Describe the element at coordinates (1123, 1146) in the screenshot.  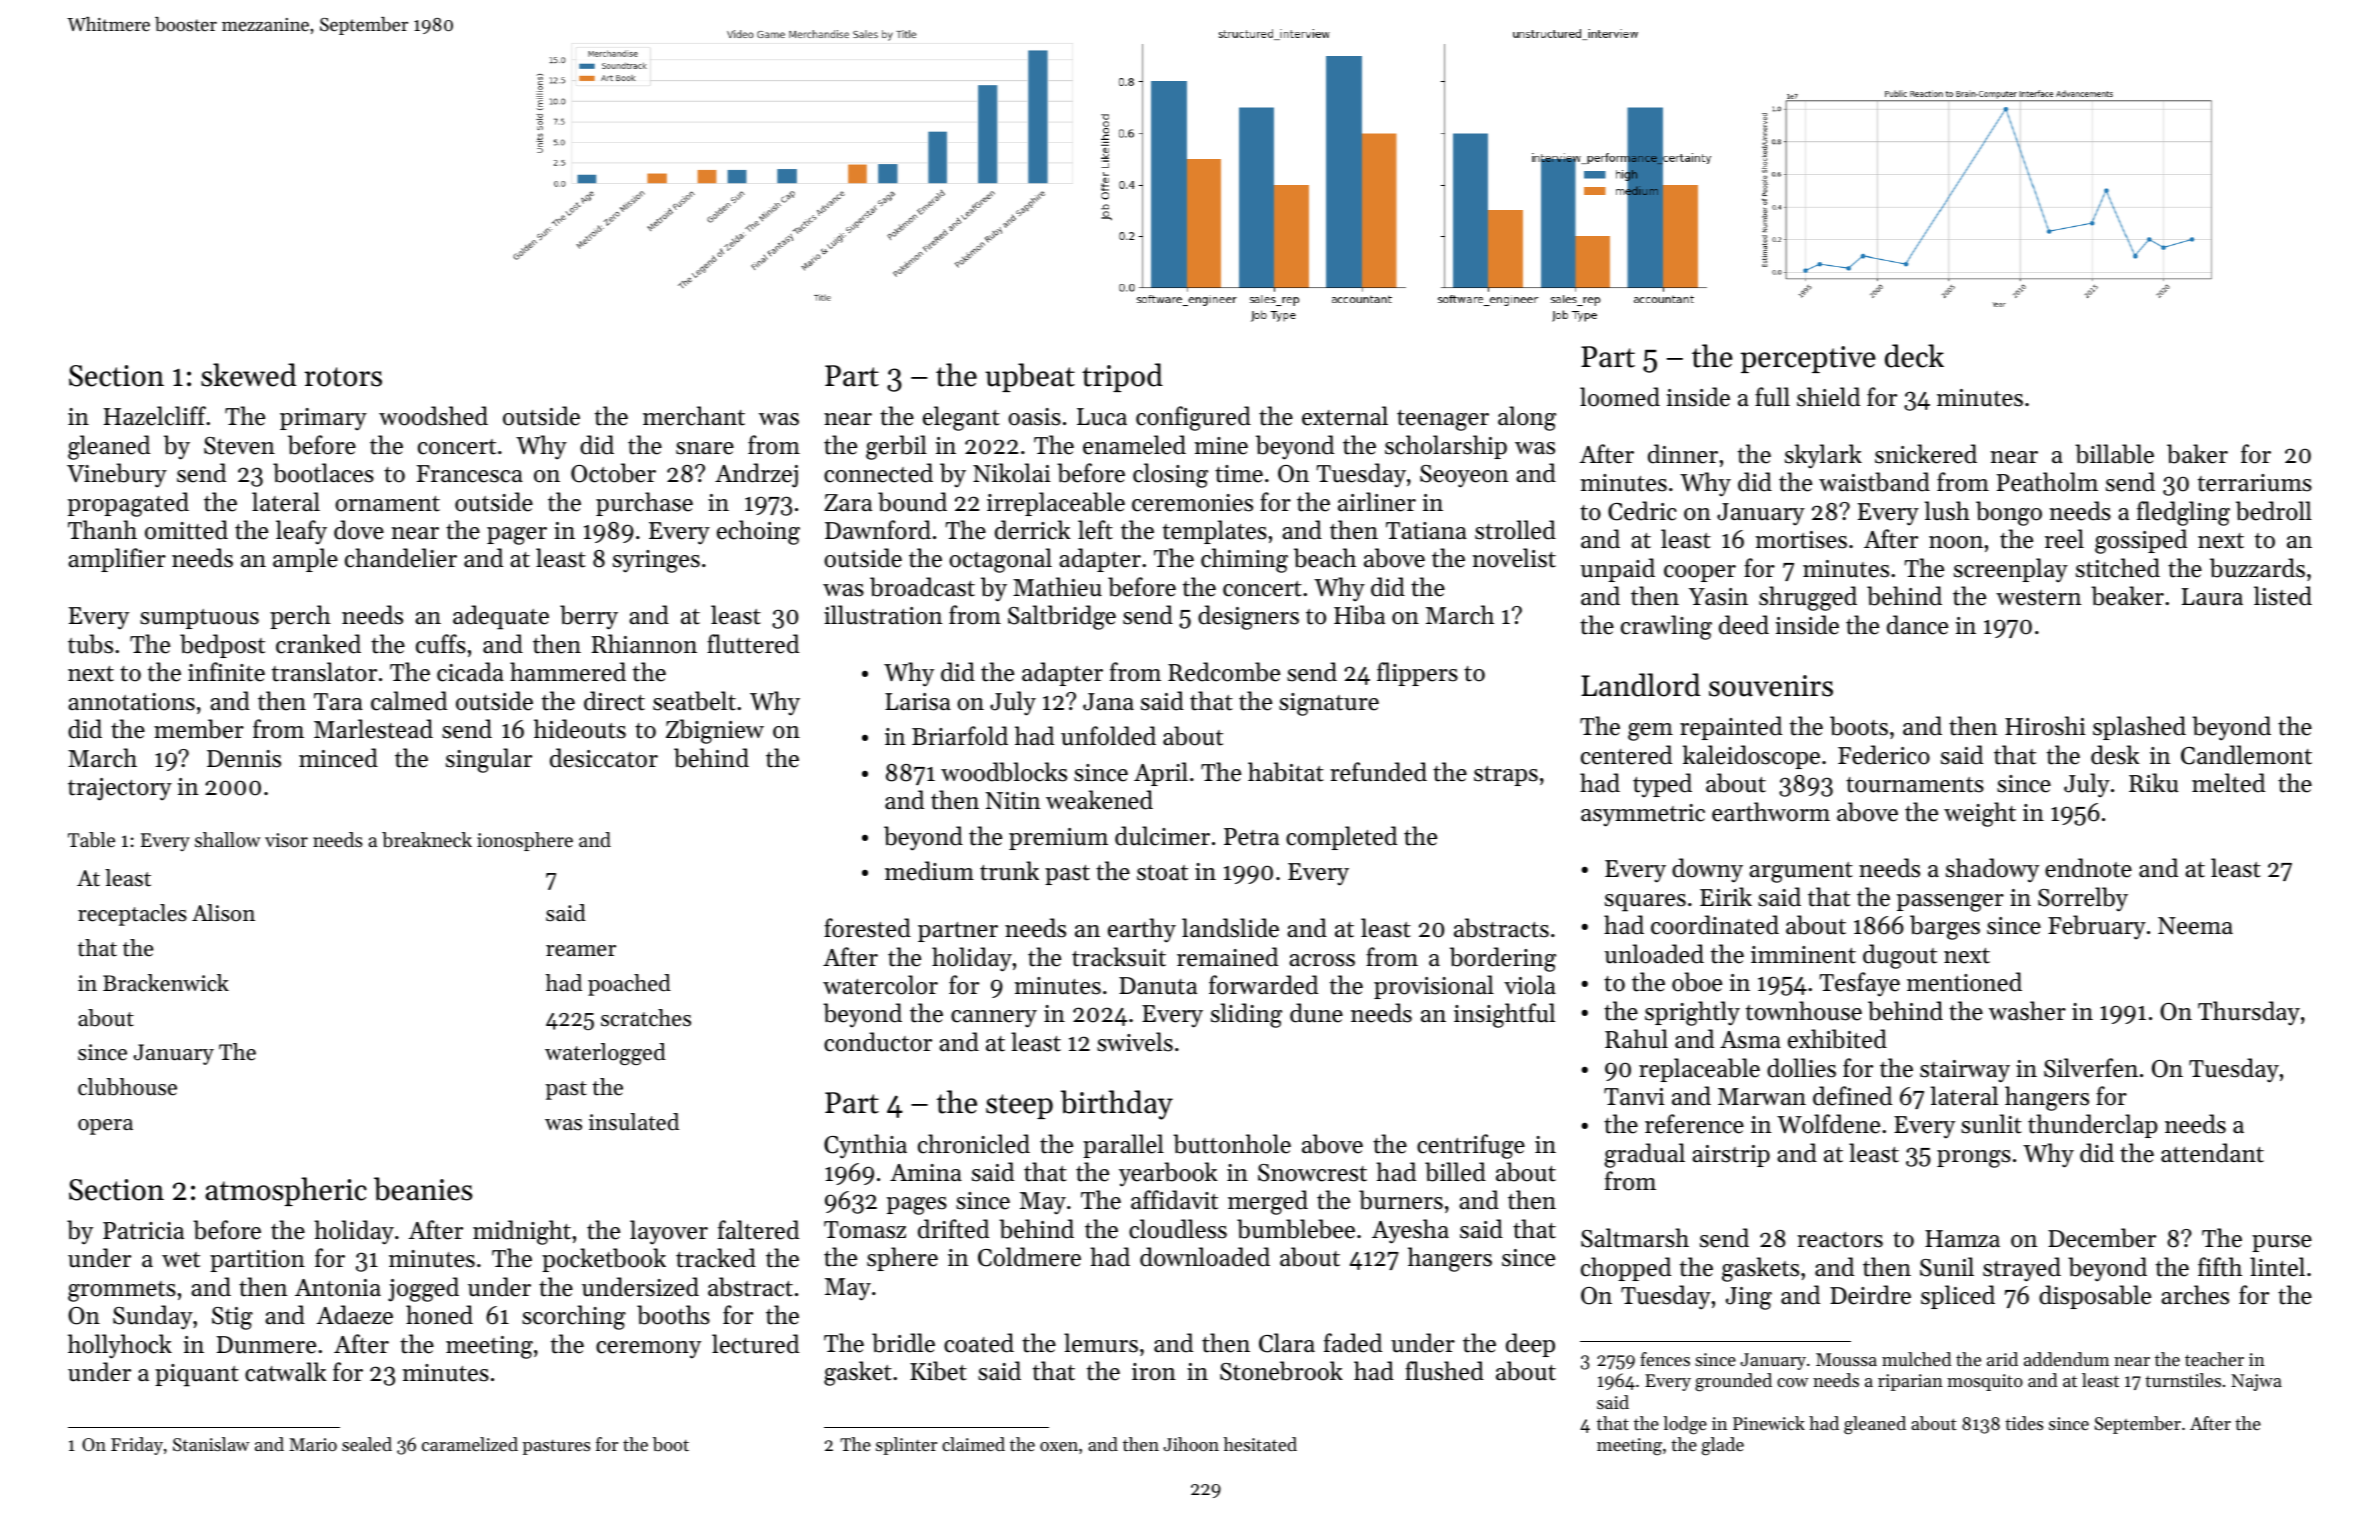
I see `parallel` at that location.
